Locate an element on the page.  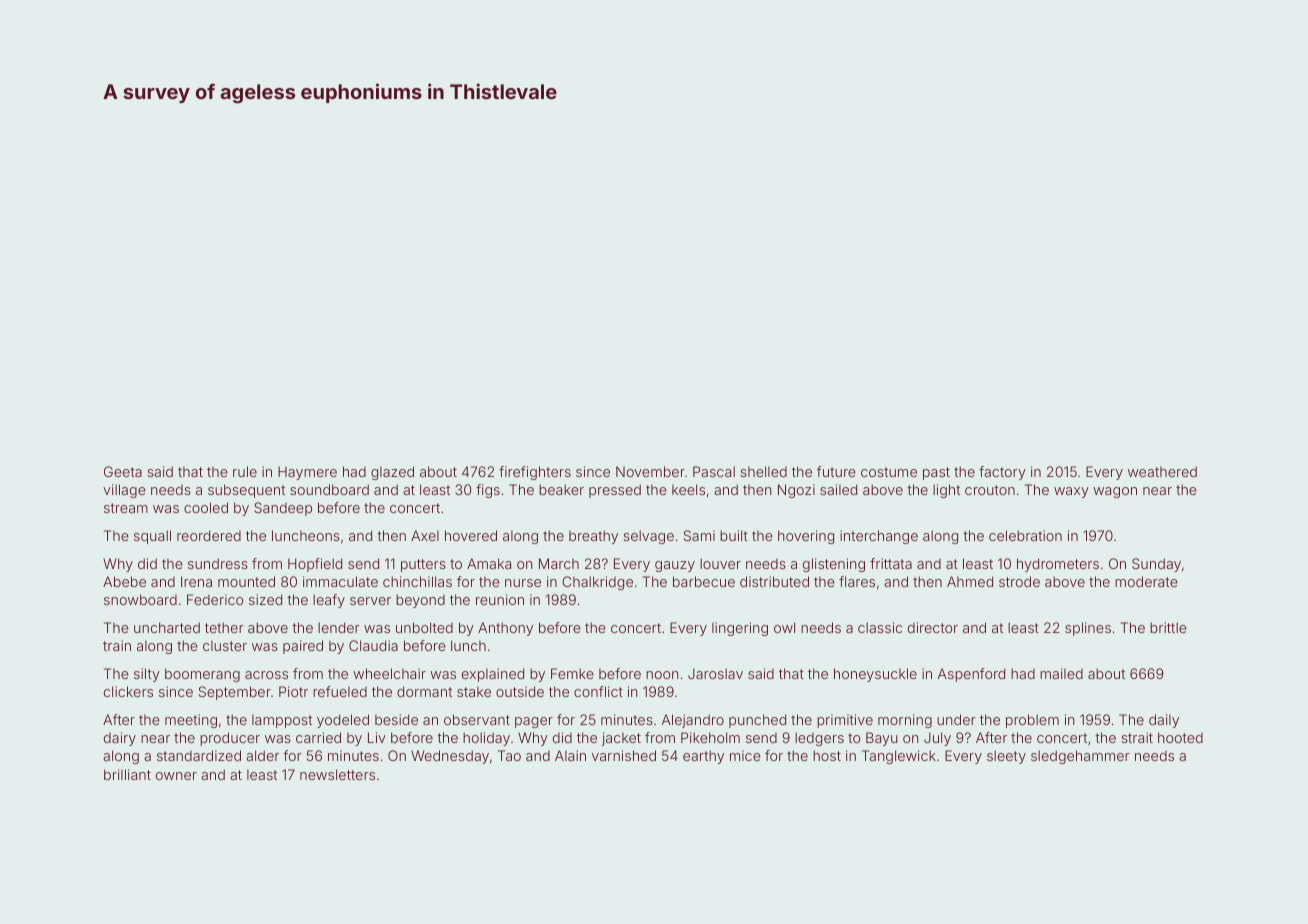
hydrometers is located at coordinates (1058, 565).
